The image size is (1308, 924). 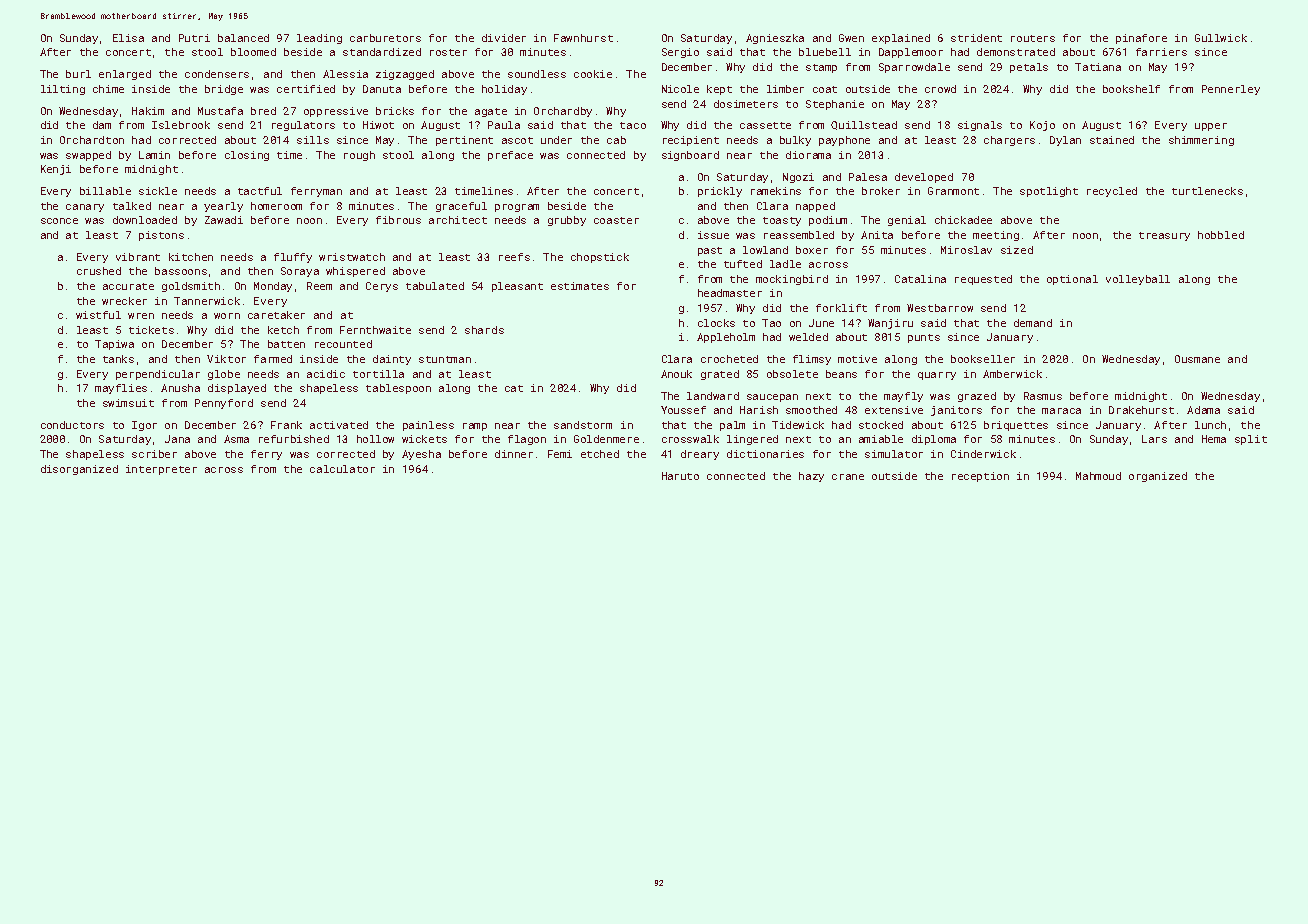 What do you see at coordinates (808, 337) in the page?
I see `welded` at bounding box center [808, 337].
